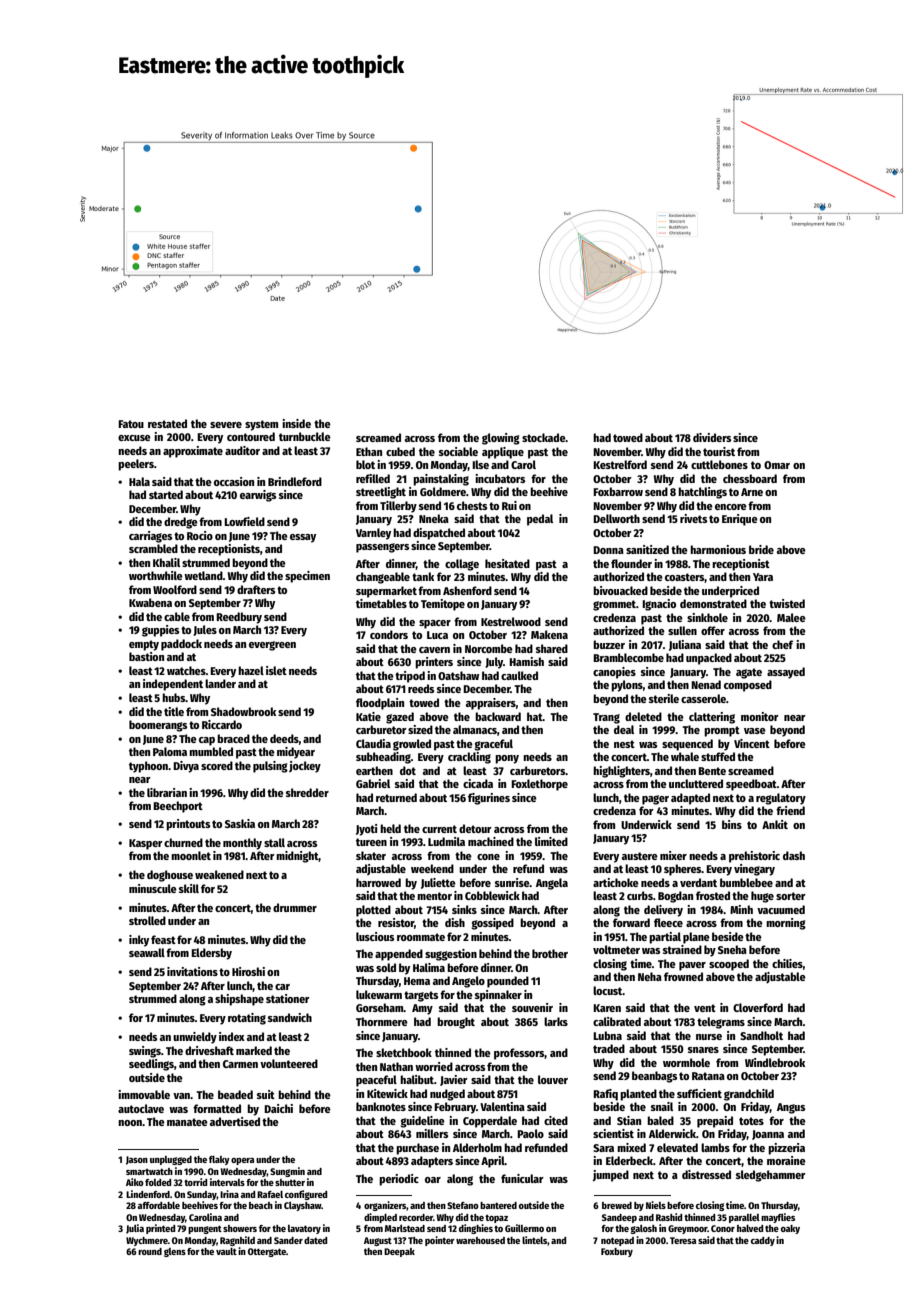 This image has height=1308, width=924. Describe the element at coordinates (235, 1121) in the image. I see `advertised` at that location.
